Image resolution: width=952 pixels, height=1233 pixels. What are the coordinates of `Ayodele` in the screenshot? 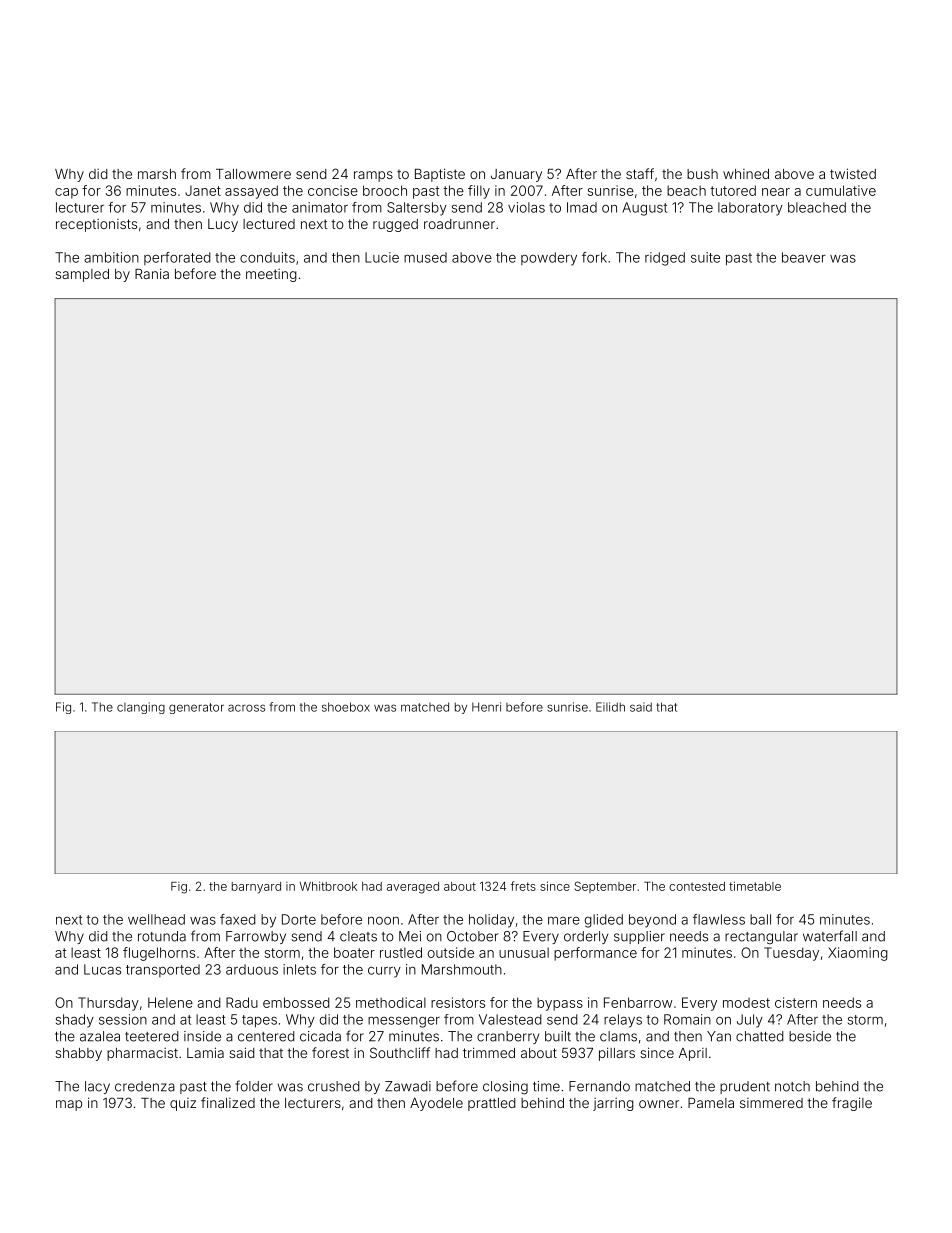 It's located at (436, 1104).
